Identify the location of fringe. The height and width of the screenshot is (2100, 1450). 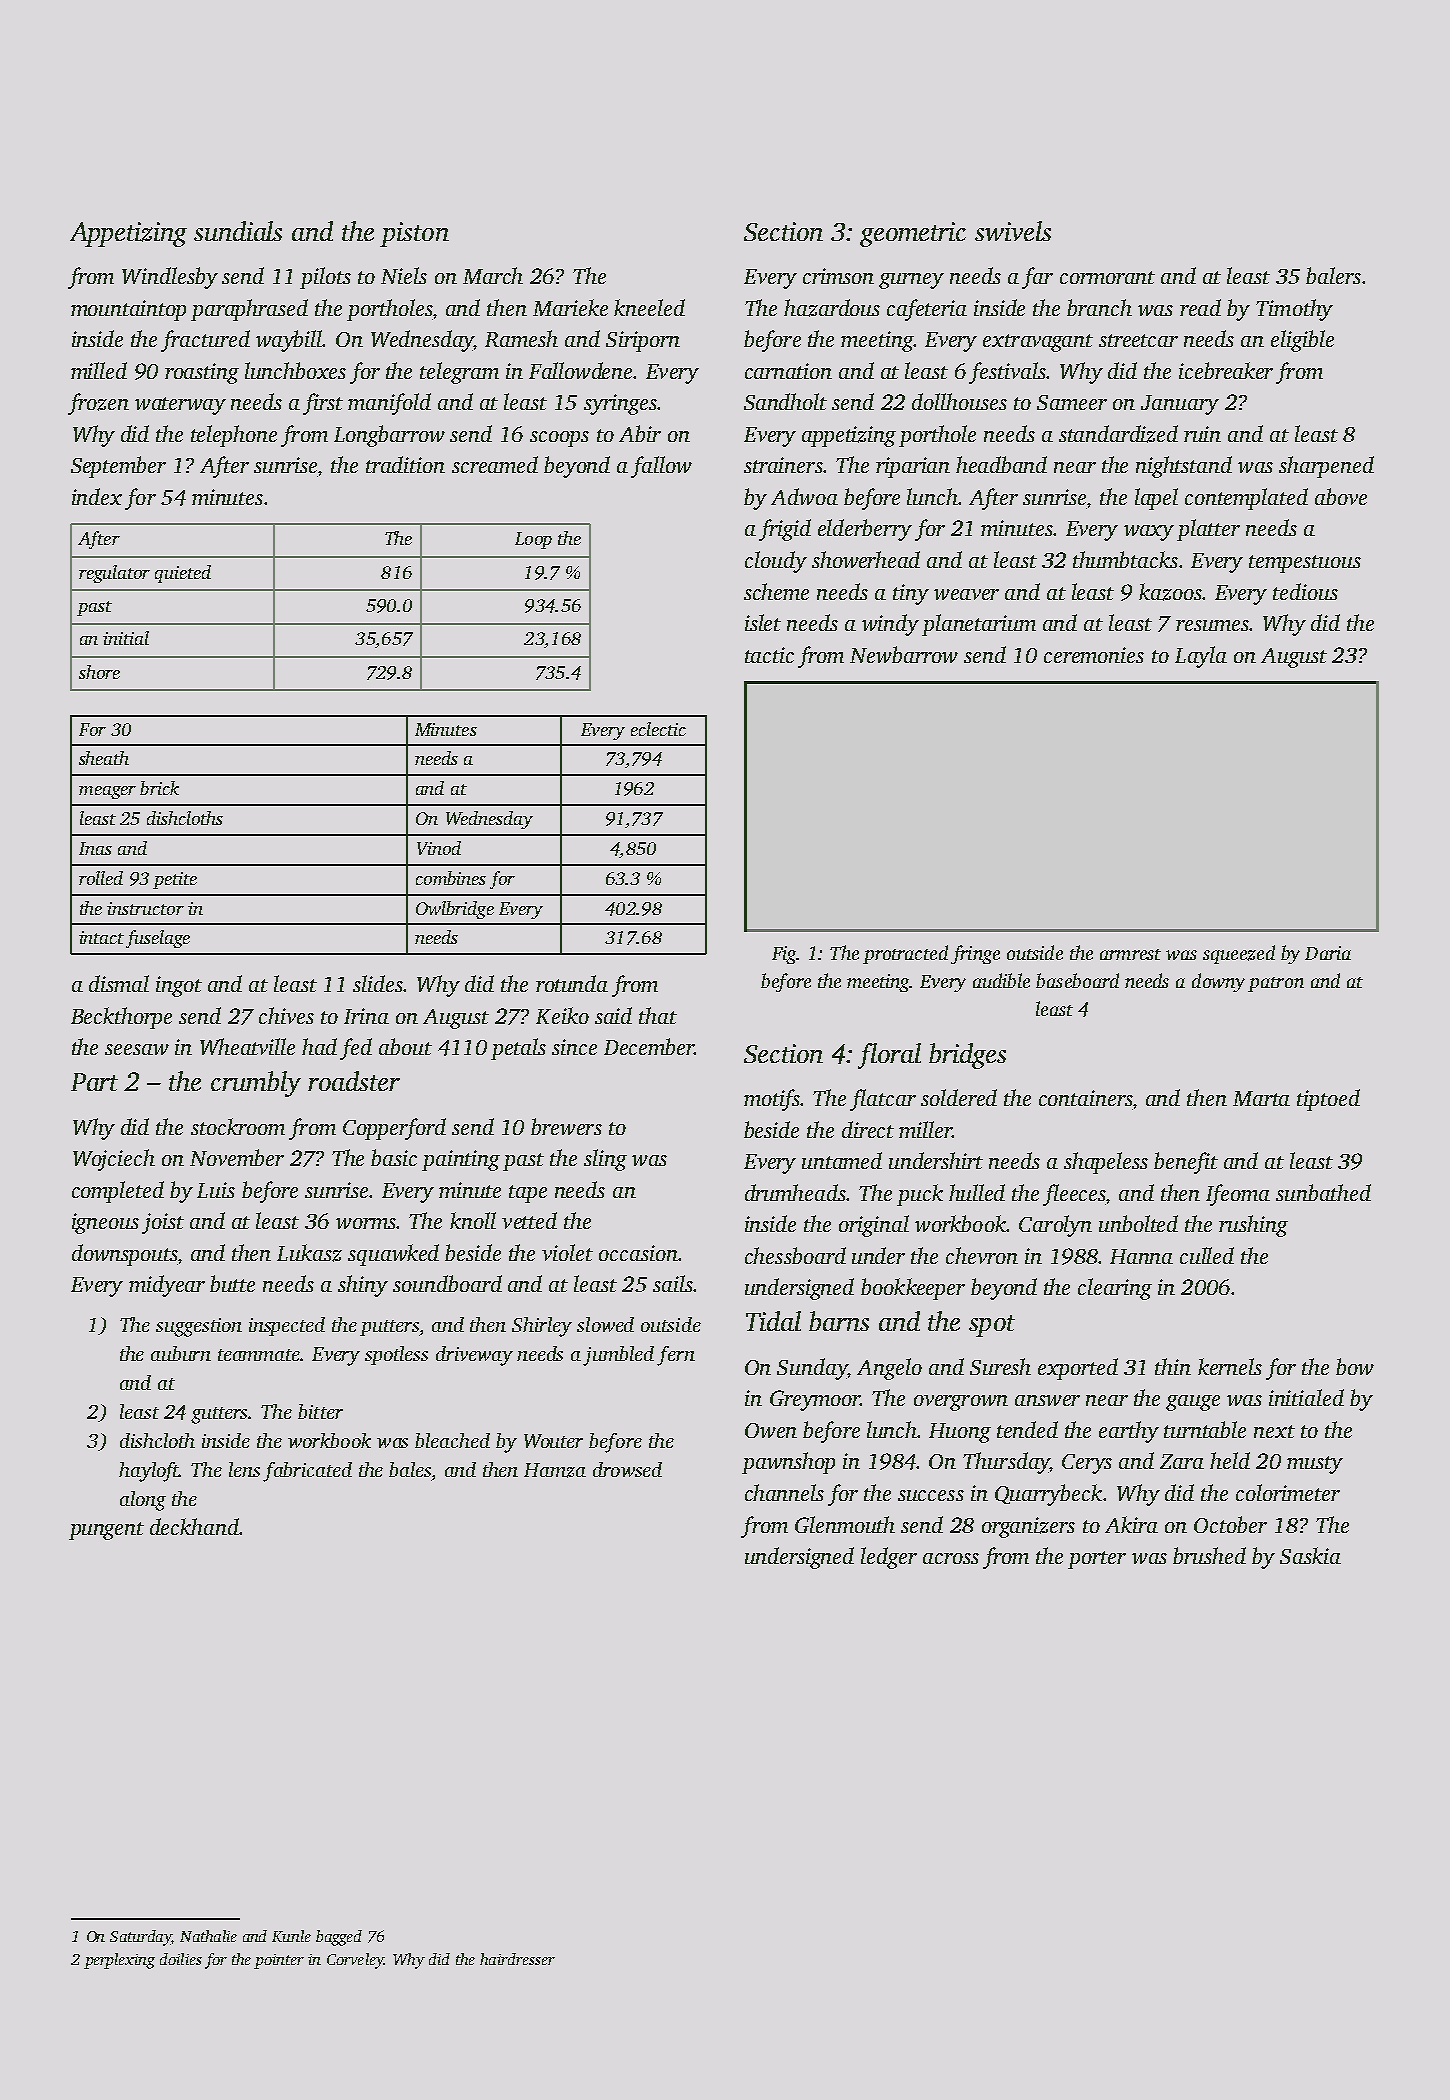
(975, 954).
